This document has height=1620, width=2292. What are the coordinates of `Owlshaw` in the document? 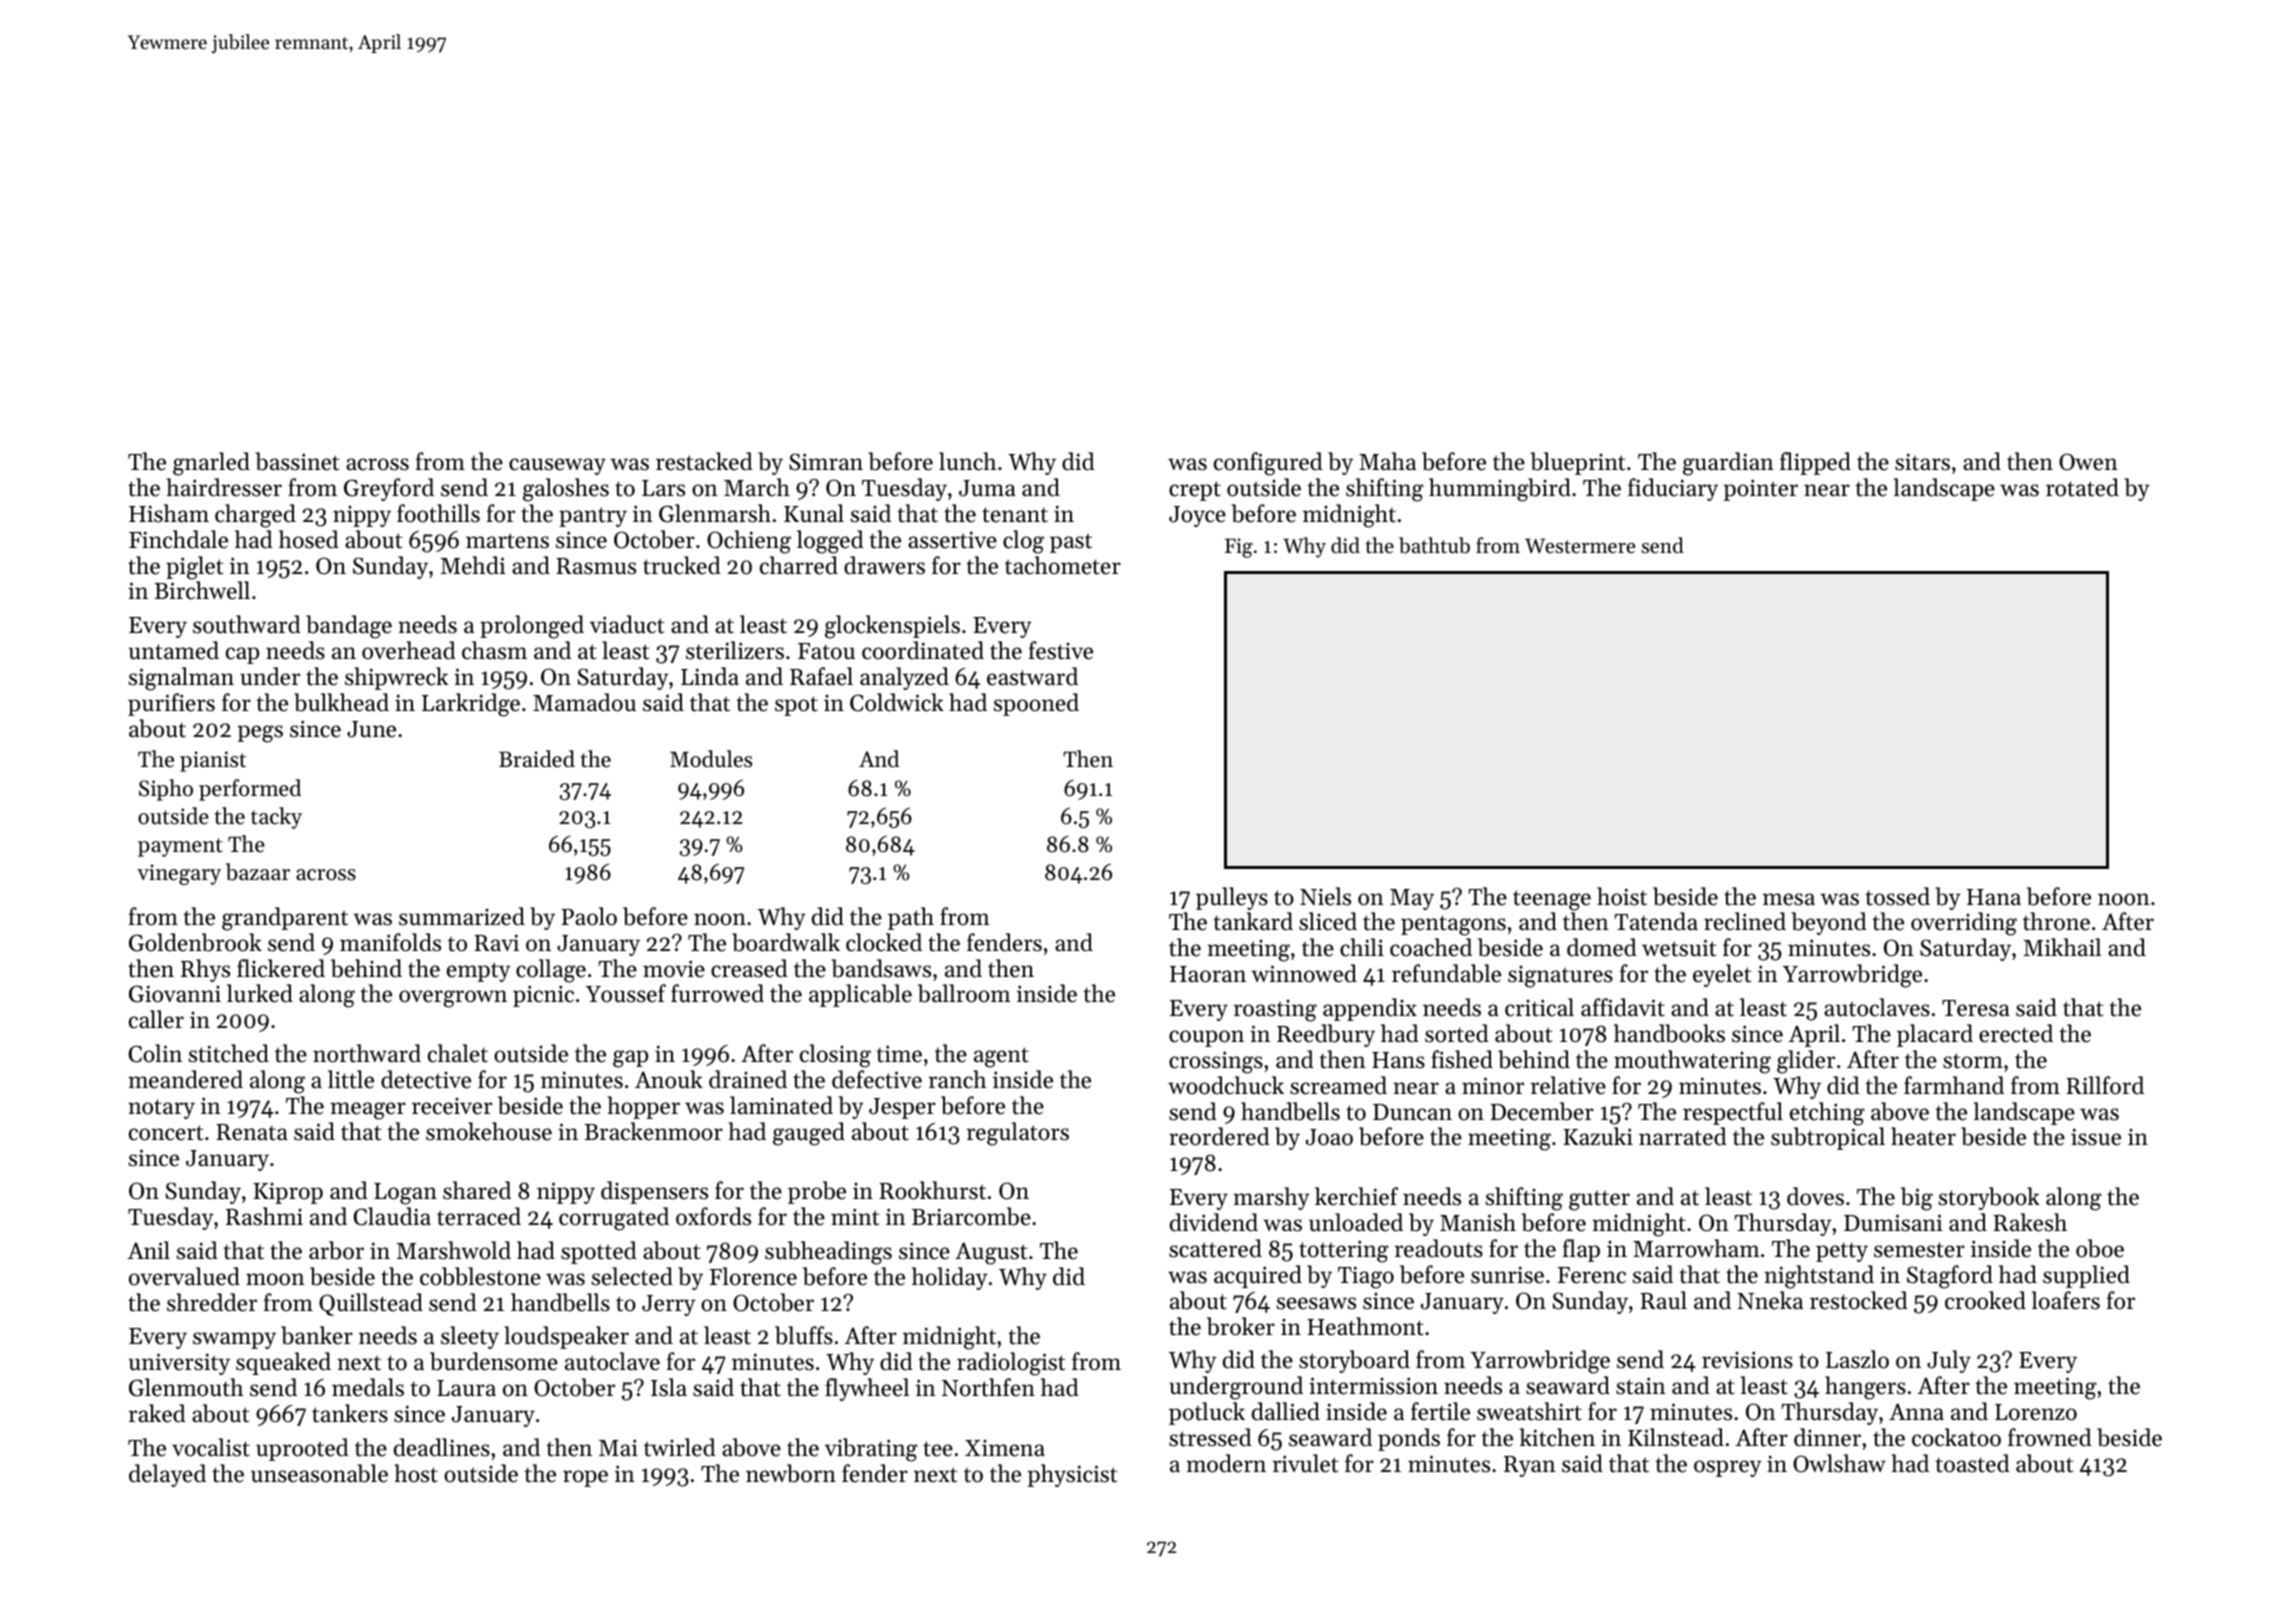 It's located at (1839, 1463).
